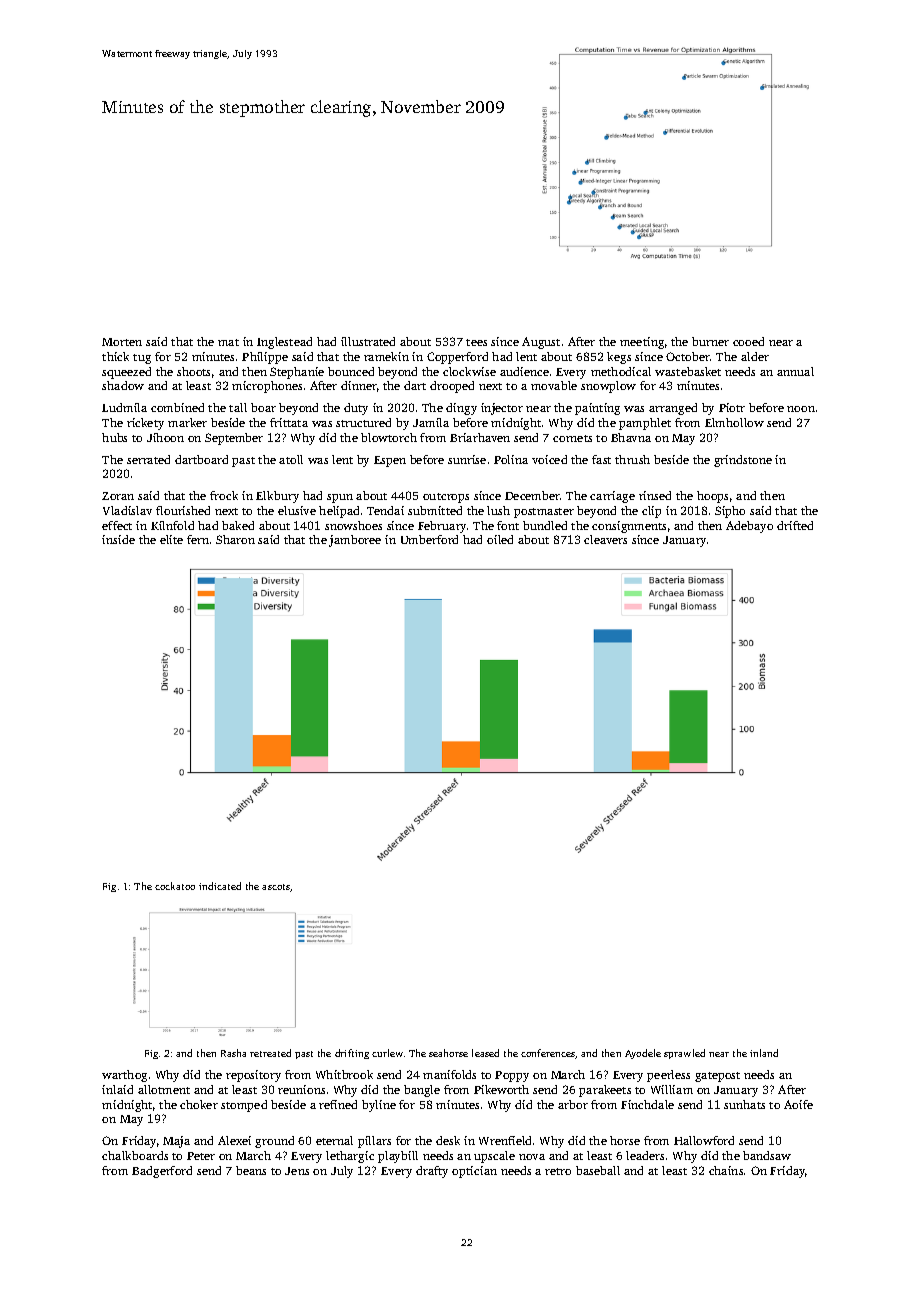 The width and height of the screenshot is (924, 1308). I want to click on drifting, so click(352, 1054).
